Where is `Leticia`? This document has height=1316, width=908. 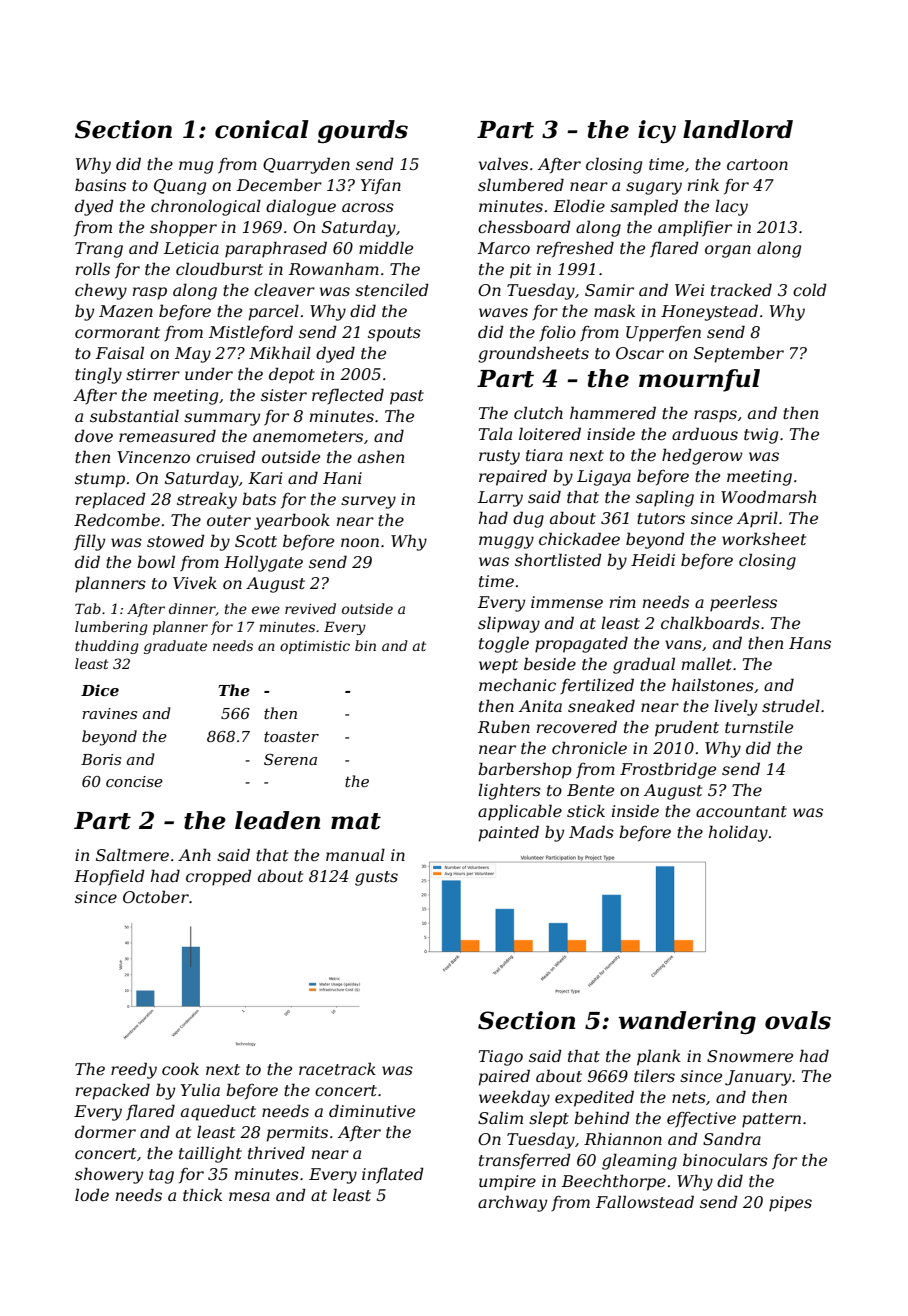 Leticia is located at coordinates (191, 248).
